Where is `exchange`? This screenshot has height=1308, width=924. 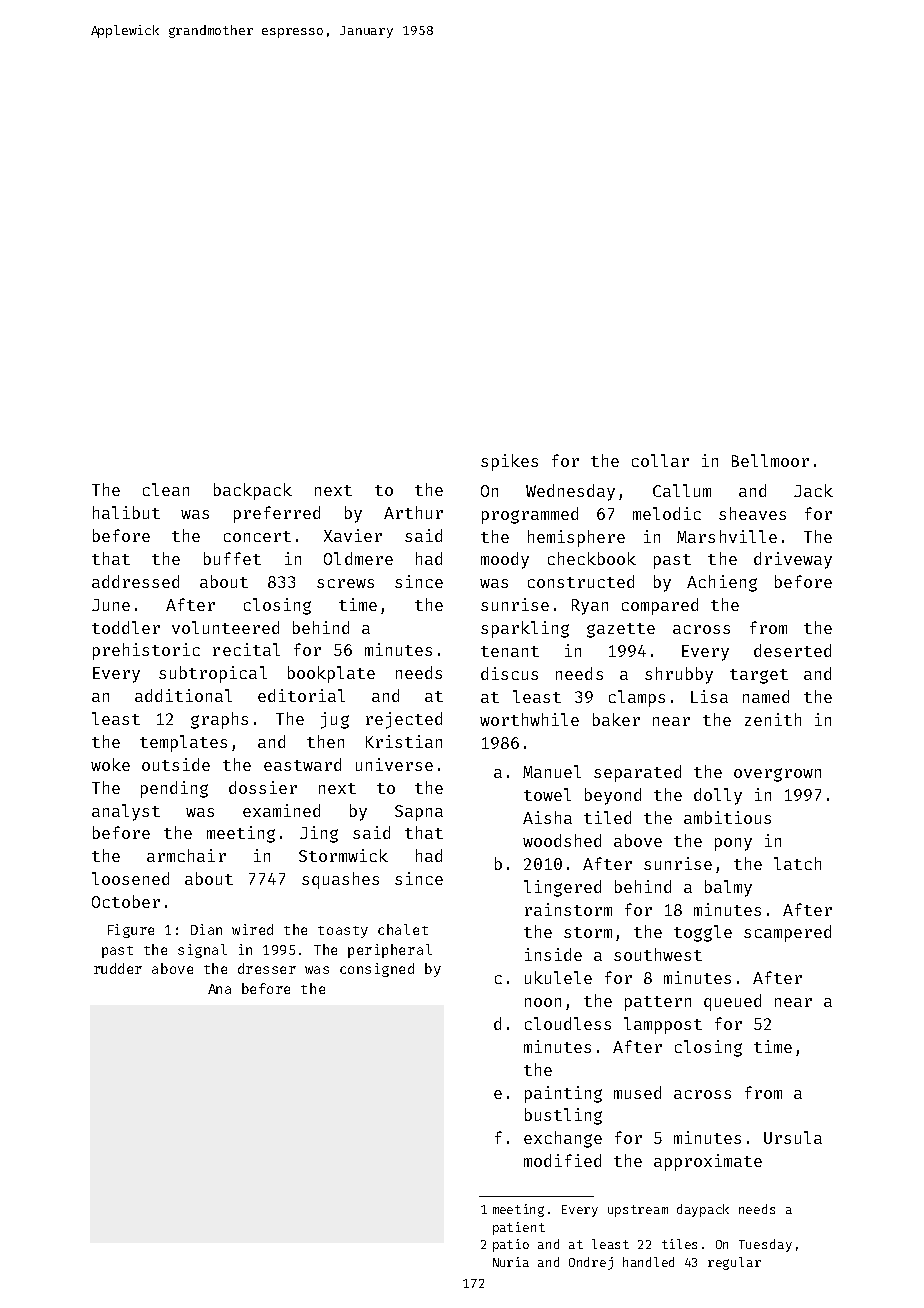
exchange is located at coordinates (563, 1139).
